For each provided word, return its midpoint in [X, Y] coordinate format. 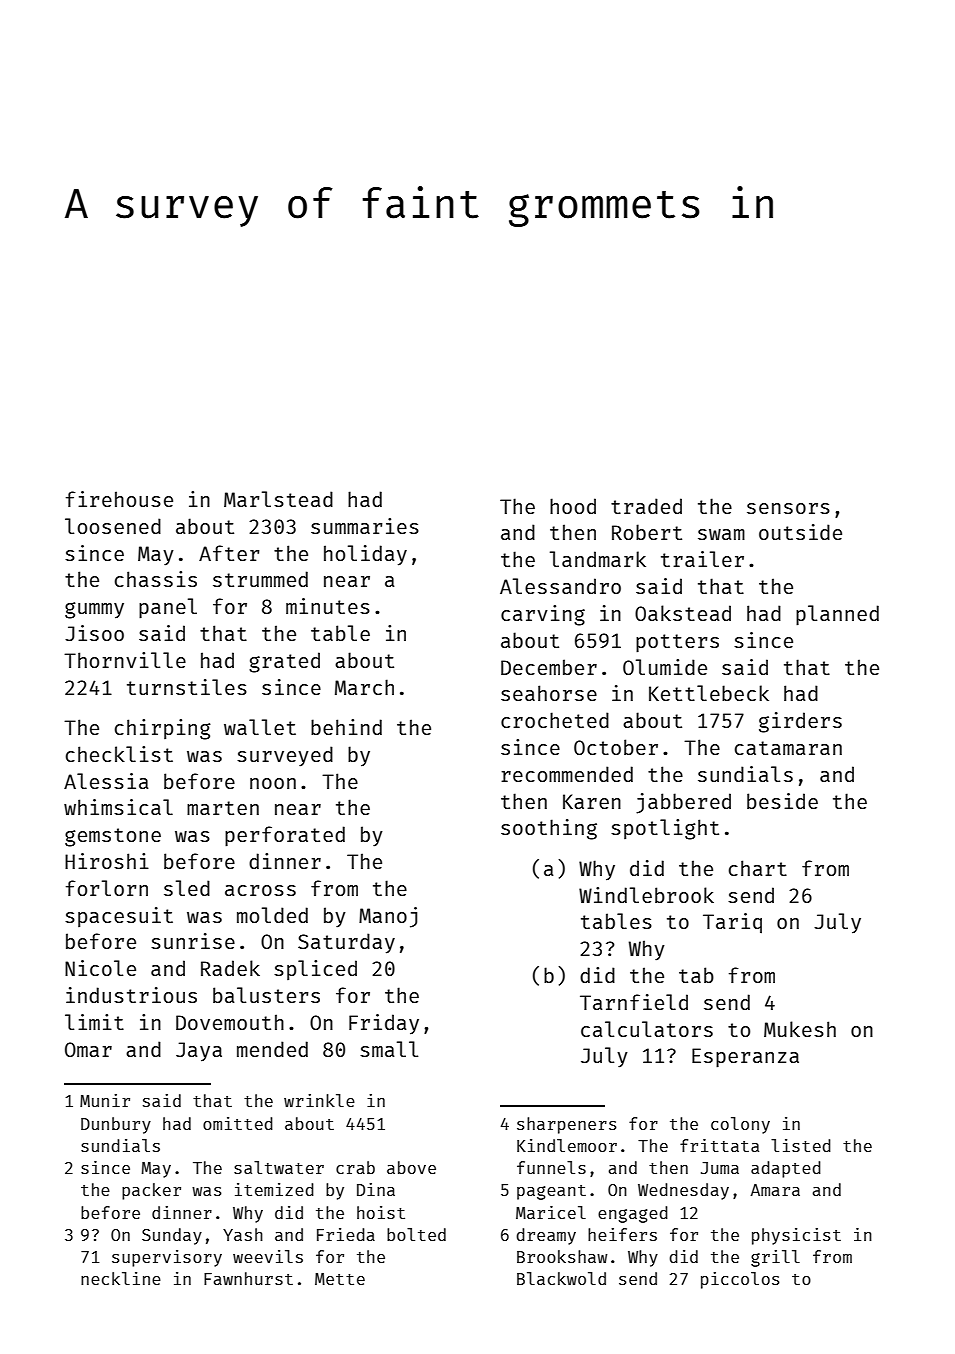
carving [543, 615]
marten [223, 808]
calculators [647, 1029]
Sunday [172, 1236]
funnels [551, 1167]
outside [800, 532]
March [364, 687]
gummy [94, 610]
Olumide [665, 667]
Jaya [199, 1051]
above [411, 1167]
